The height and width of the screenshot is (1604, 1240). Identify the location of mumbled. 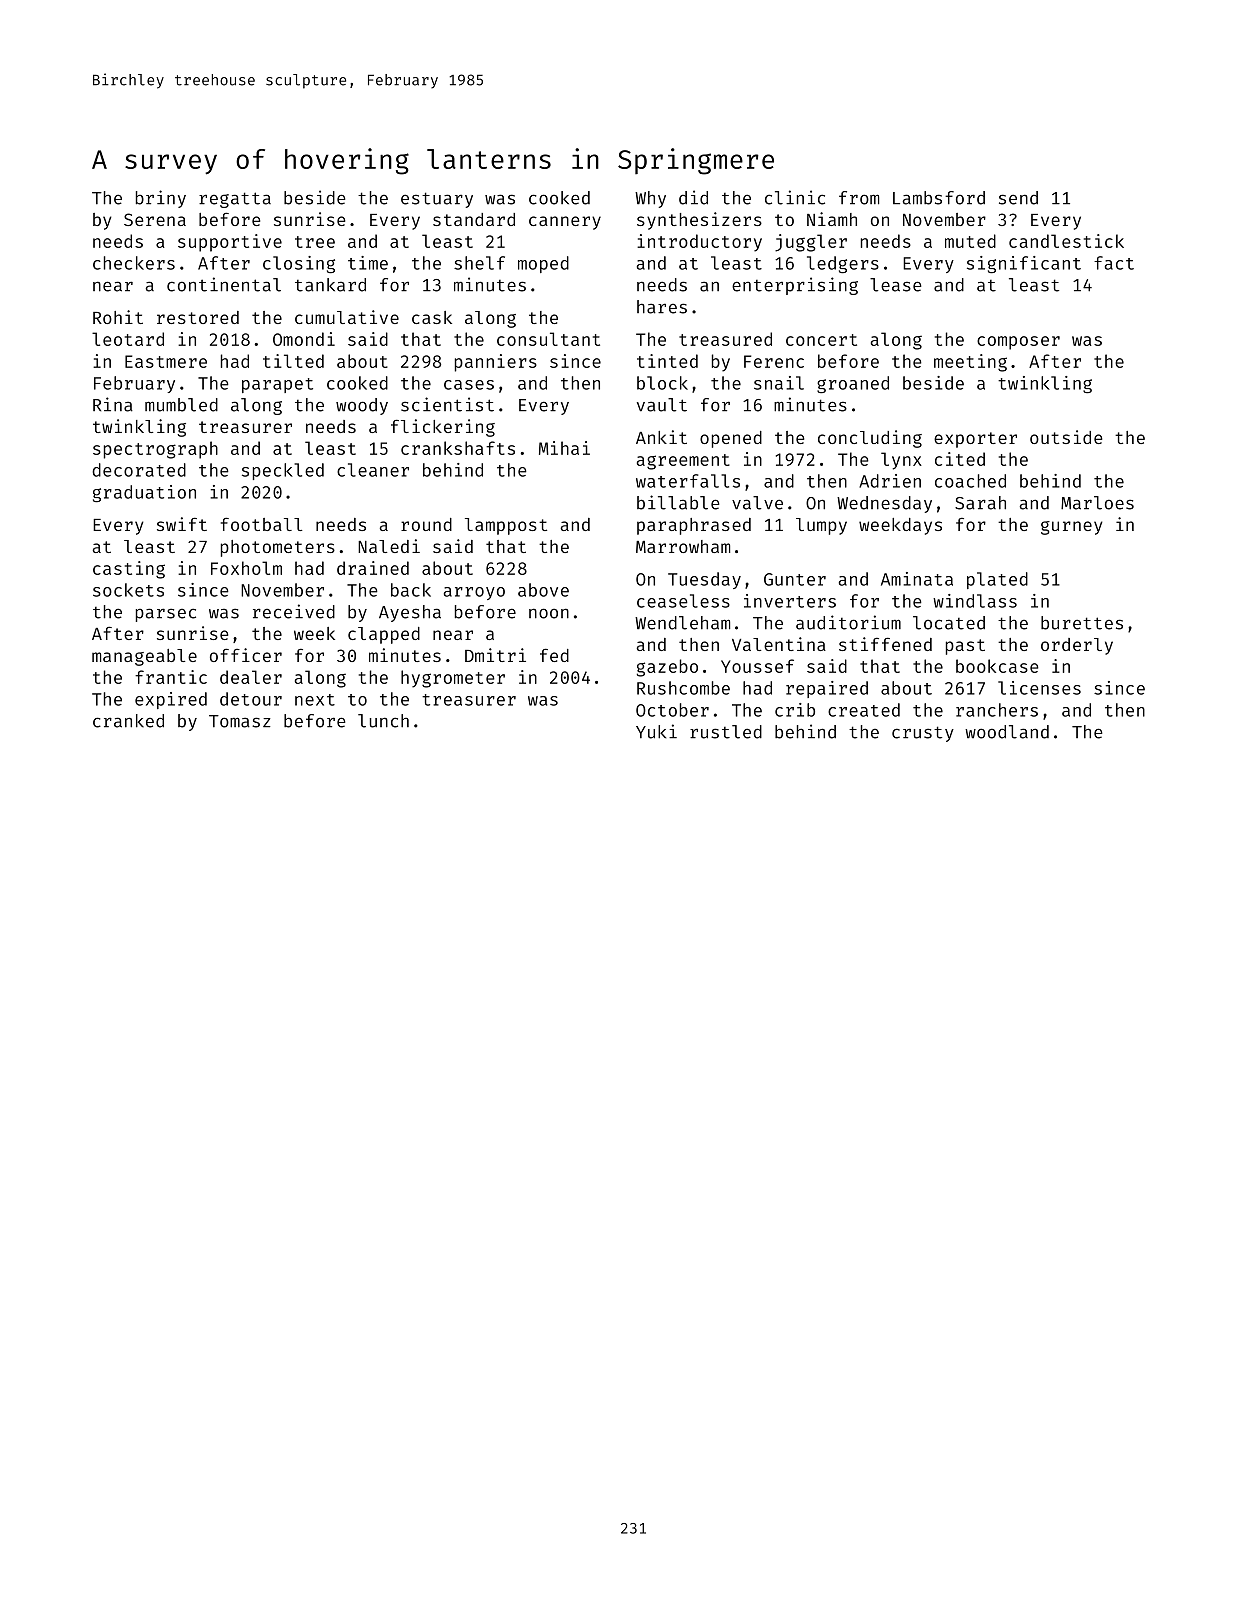
(181, 405).
